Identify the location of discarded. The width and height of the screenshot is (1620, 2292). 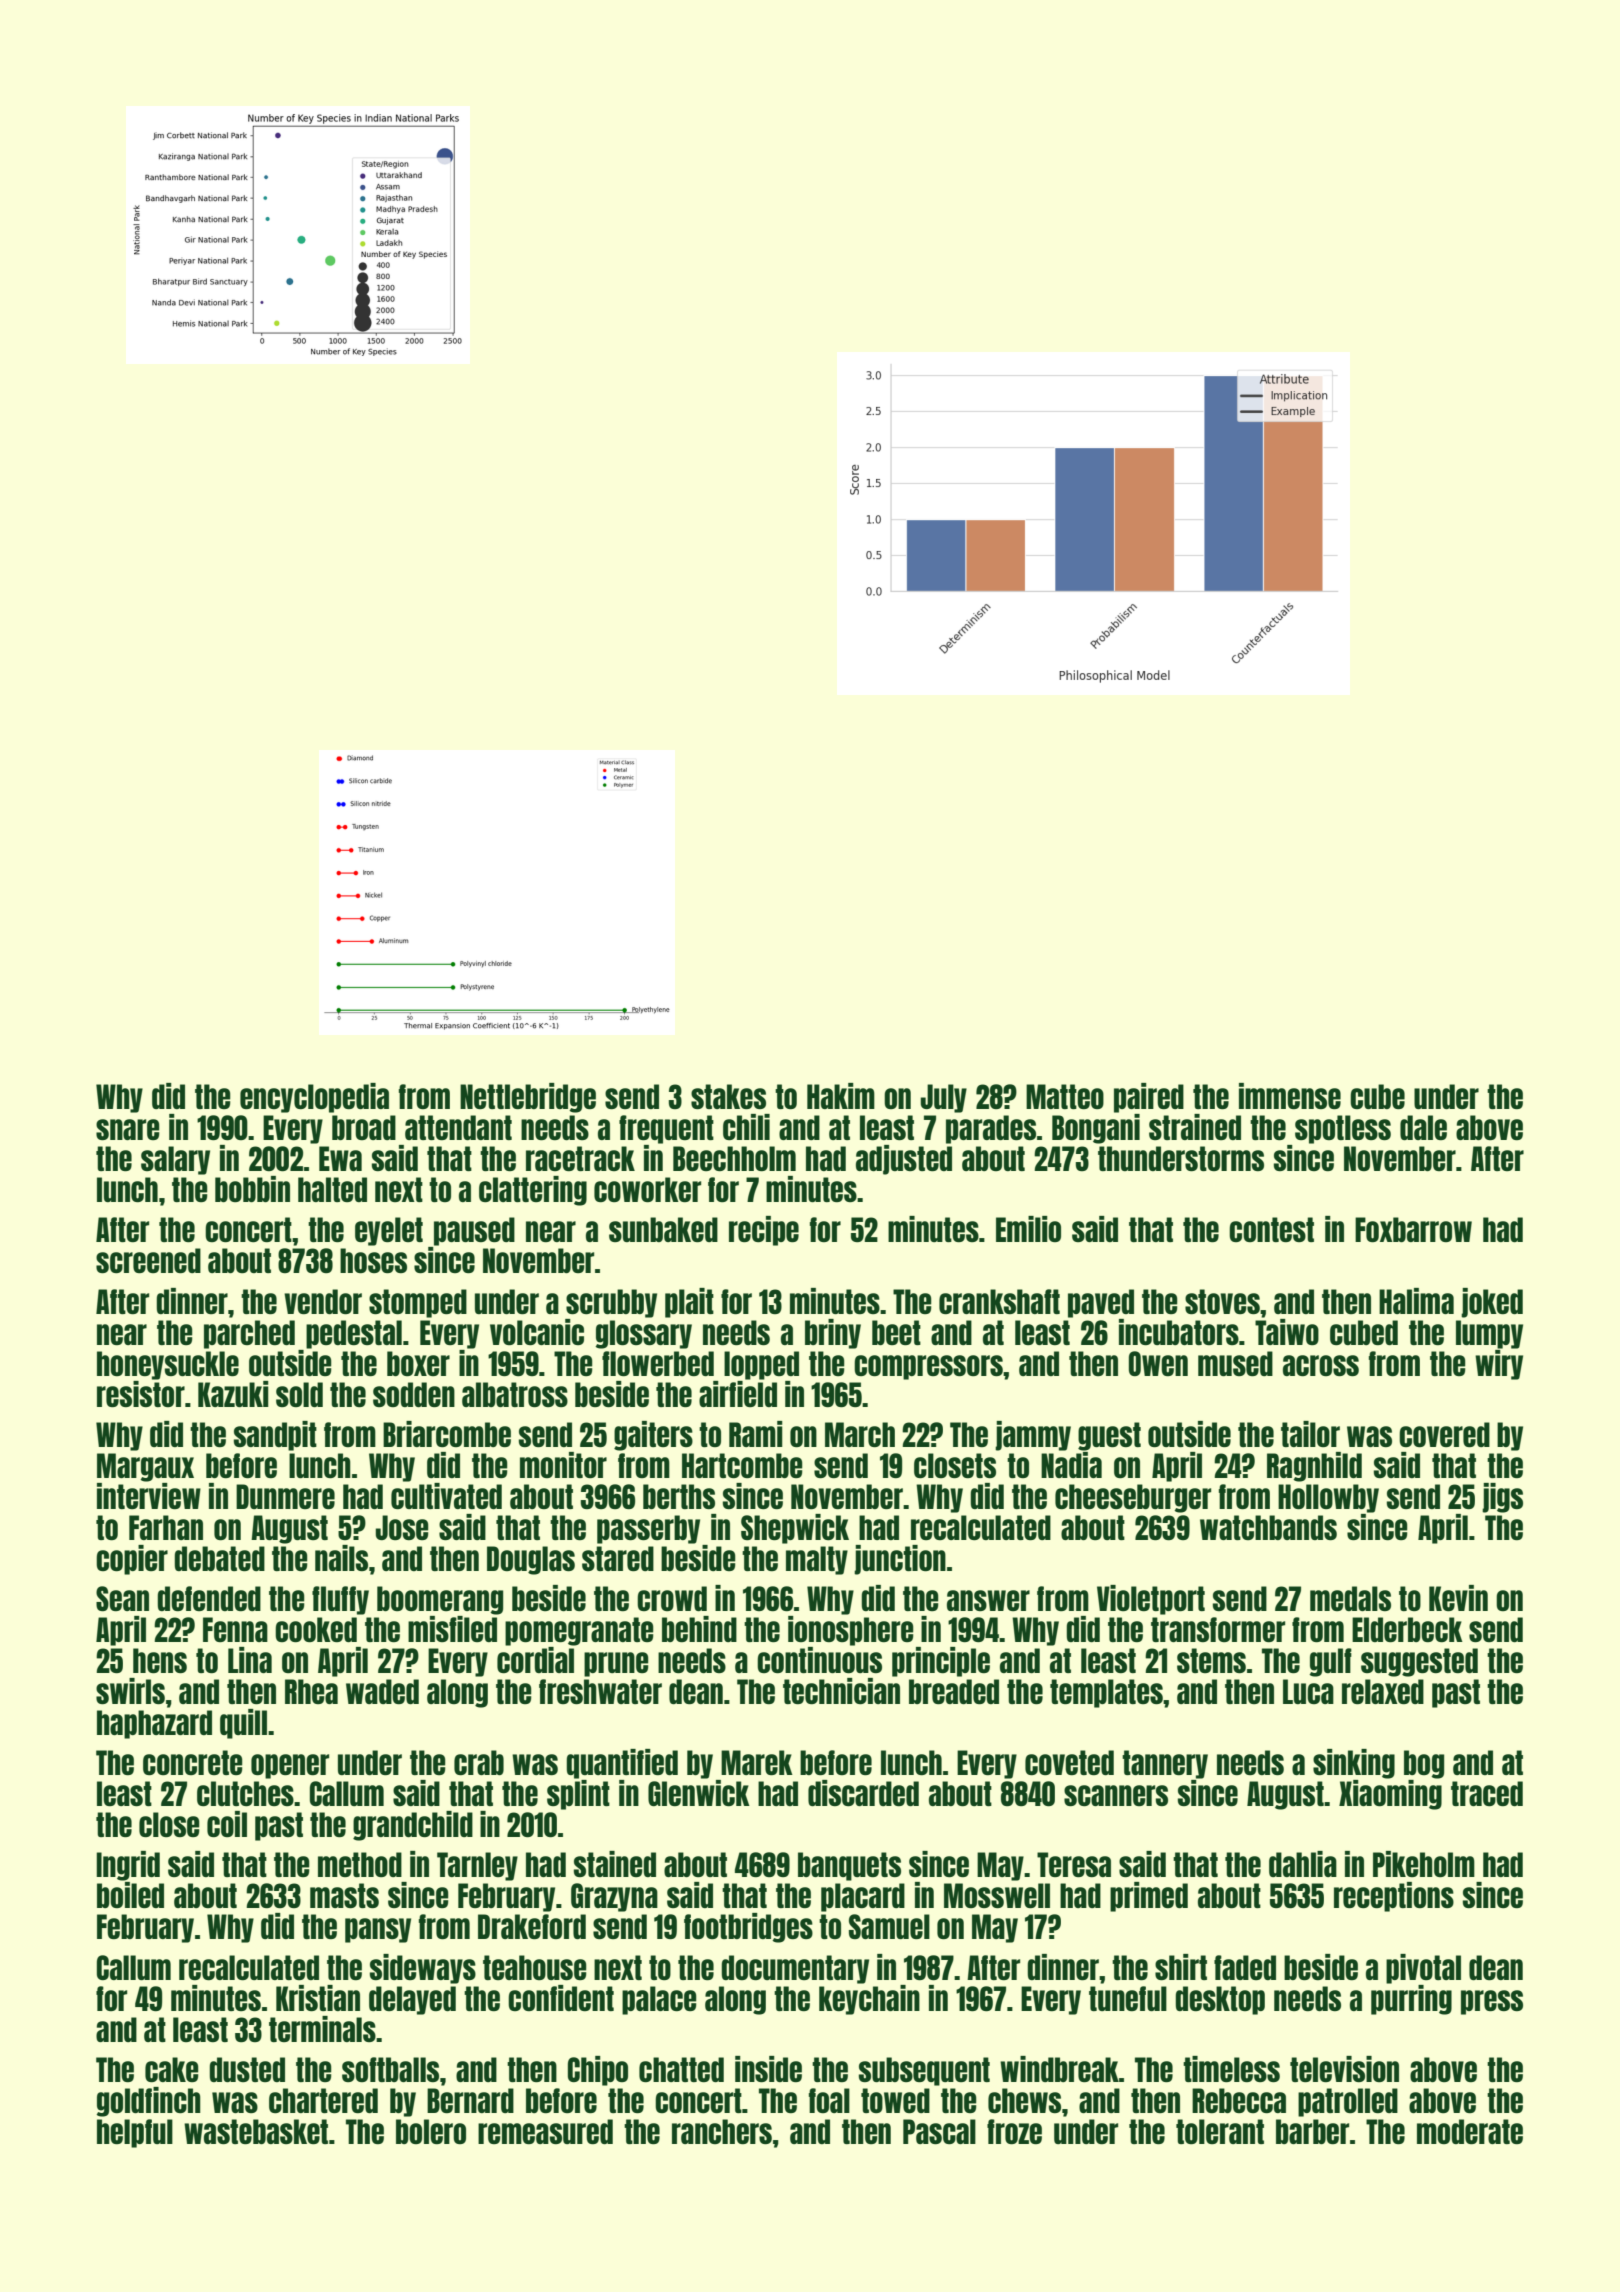
(863, 1793).
